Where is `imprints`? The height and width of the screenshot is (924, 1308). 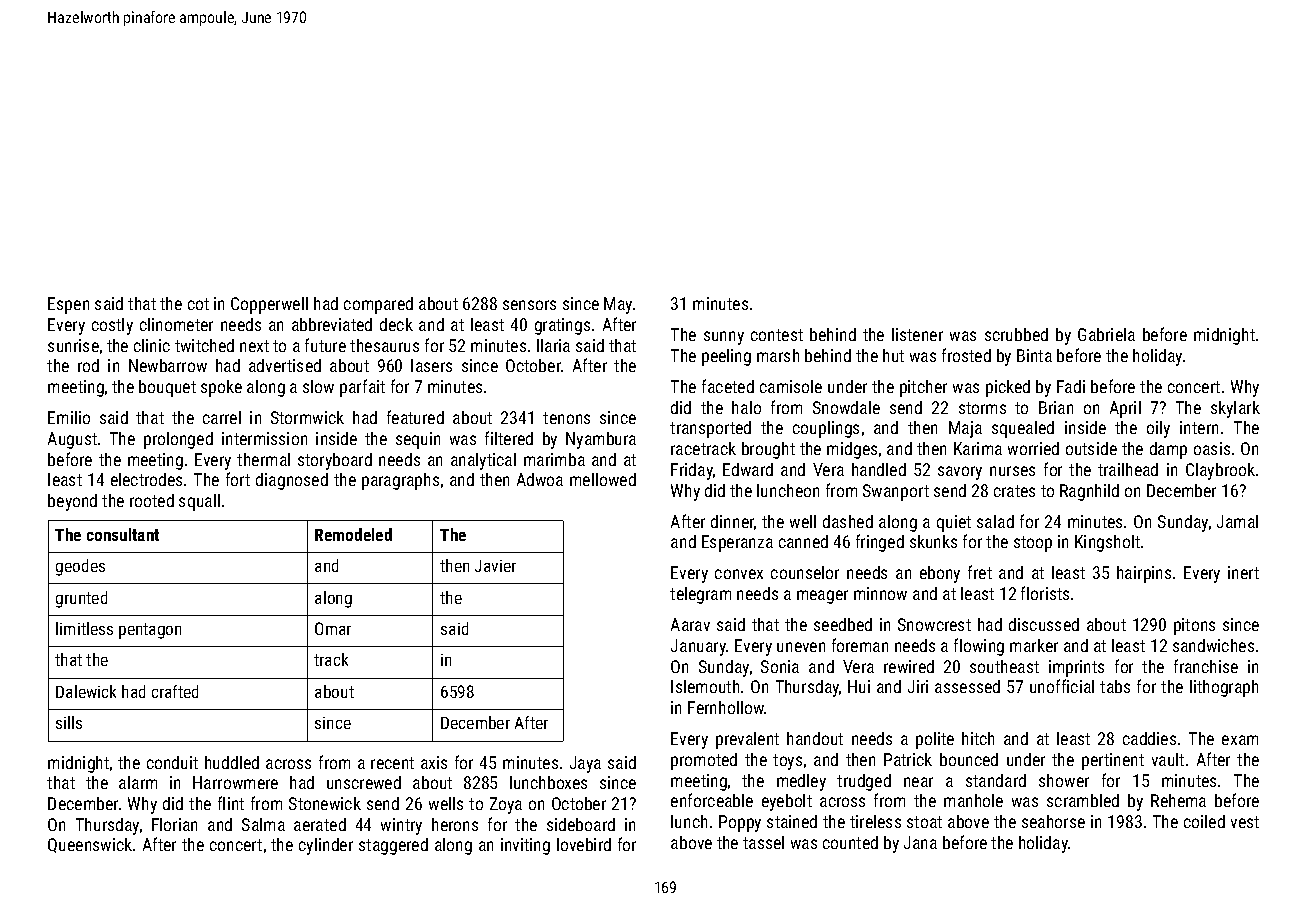
imprints is located at coordinates (1076, 668).
